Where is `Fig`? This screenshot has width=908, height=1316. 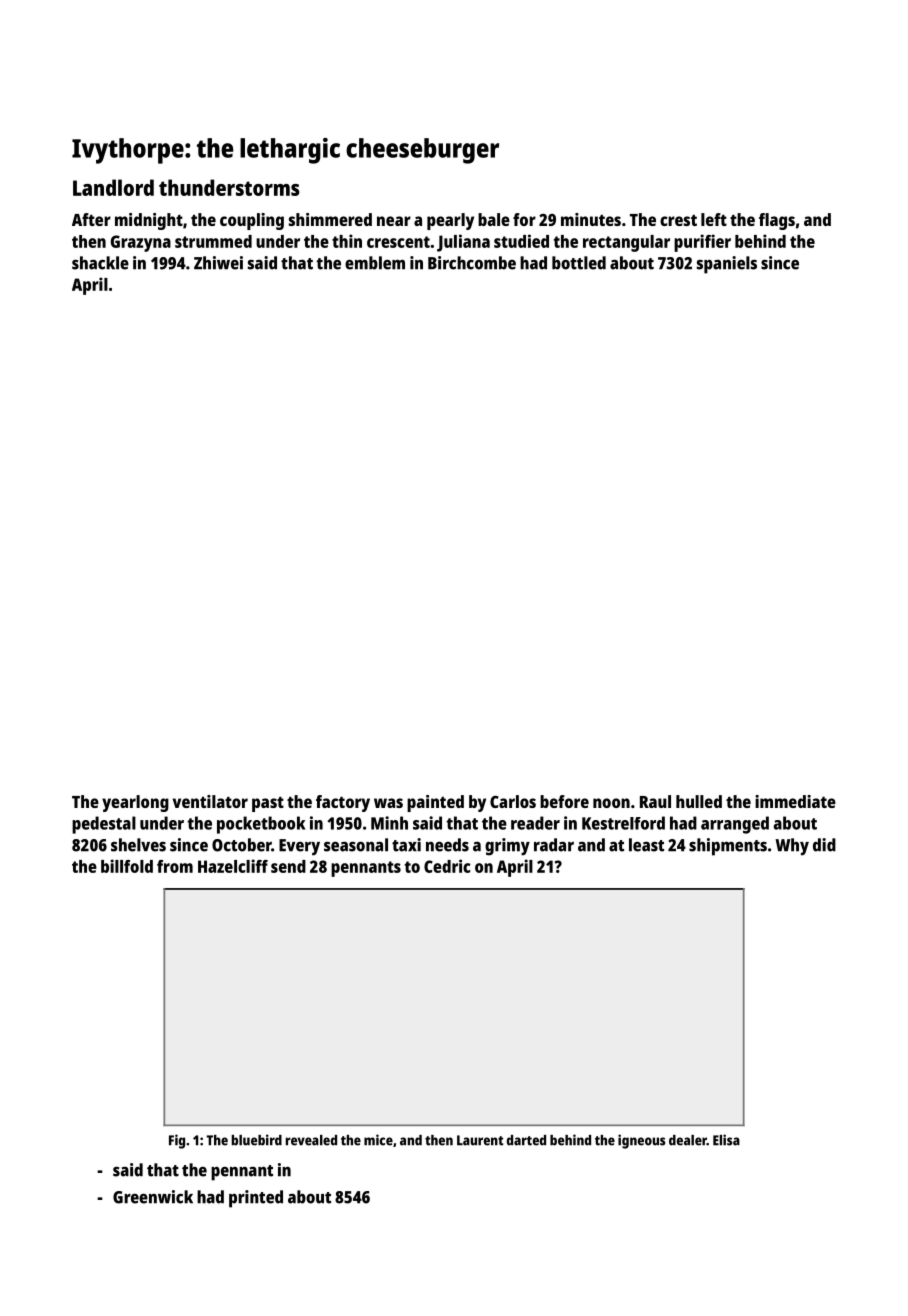
Fig is located at coordinates (177, 1141).
